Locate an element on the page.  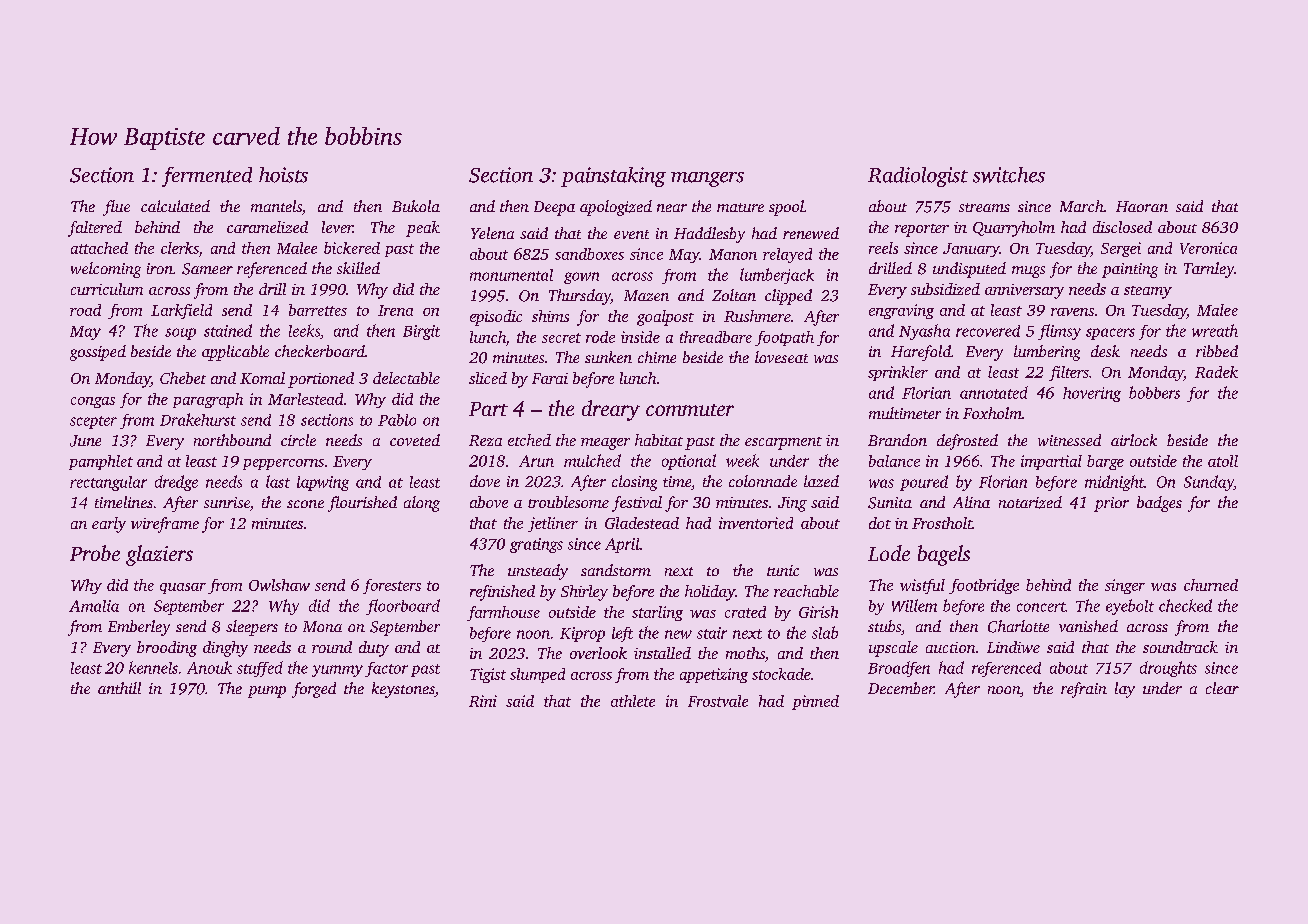
auction is located at coordinates (950, 647).
